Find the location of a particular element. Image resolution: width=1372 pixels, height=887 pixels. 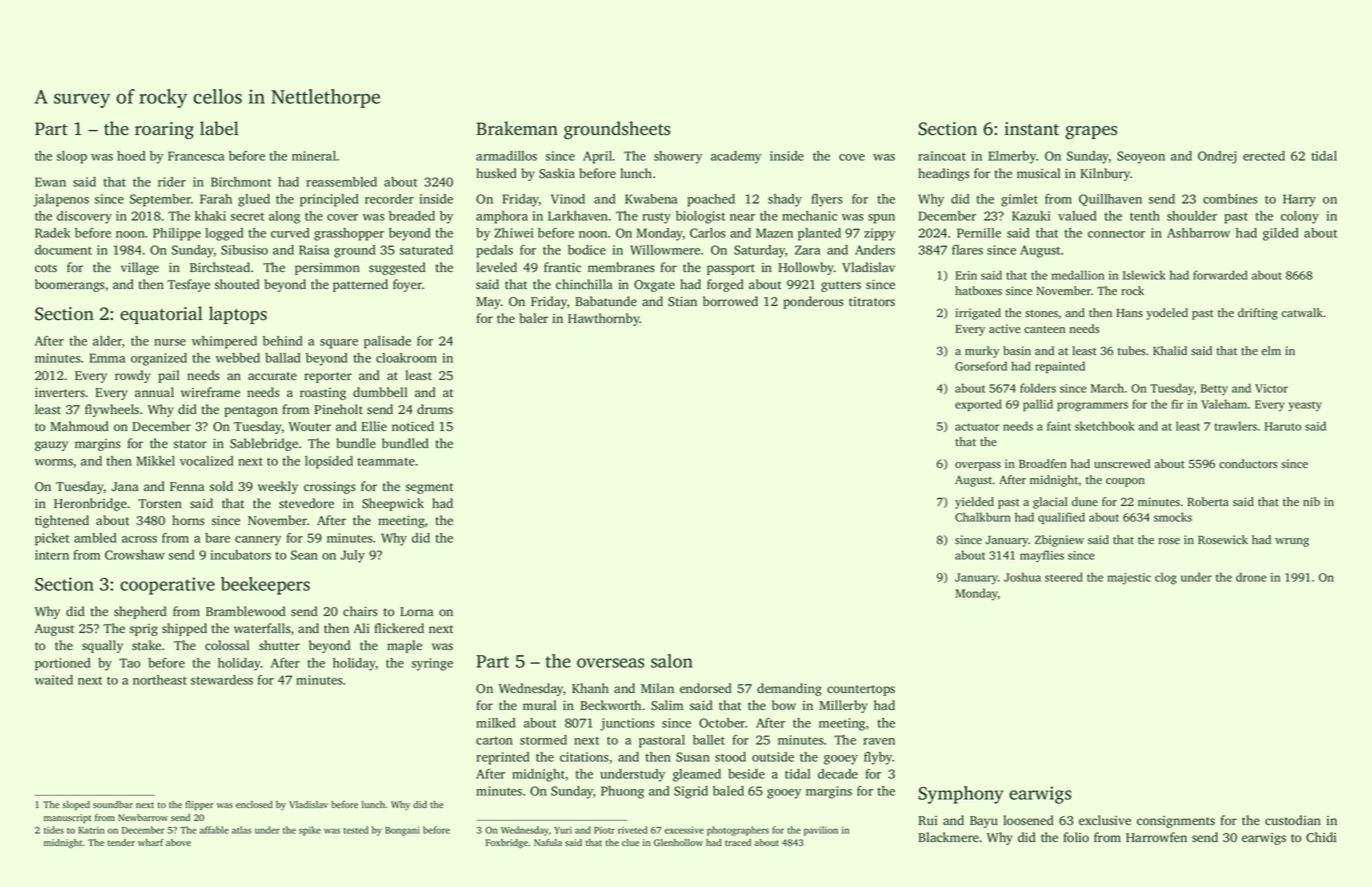

custodian is located at coordinates (1293, 820).
